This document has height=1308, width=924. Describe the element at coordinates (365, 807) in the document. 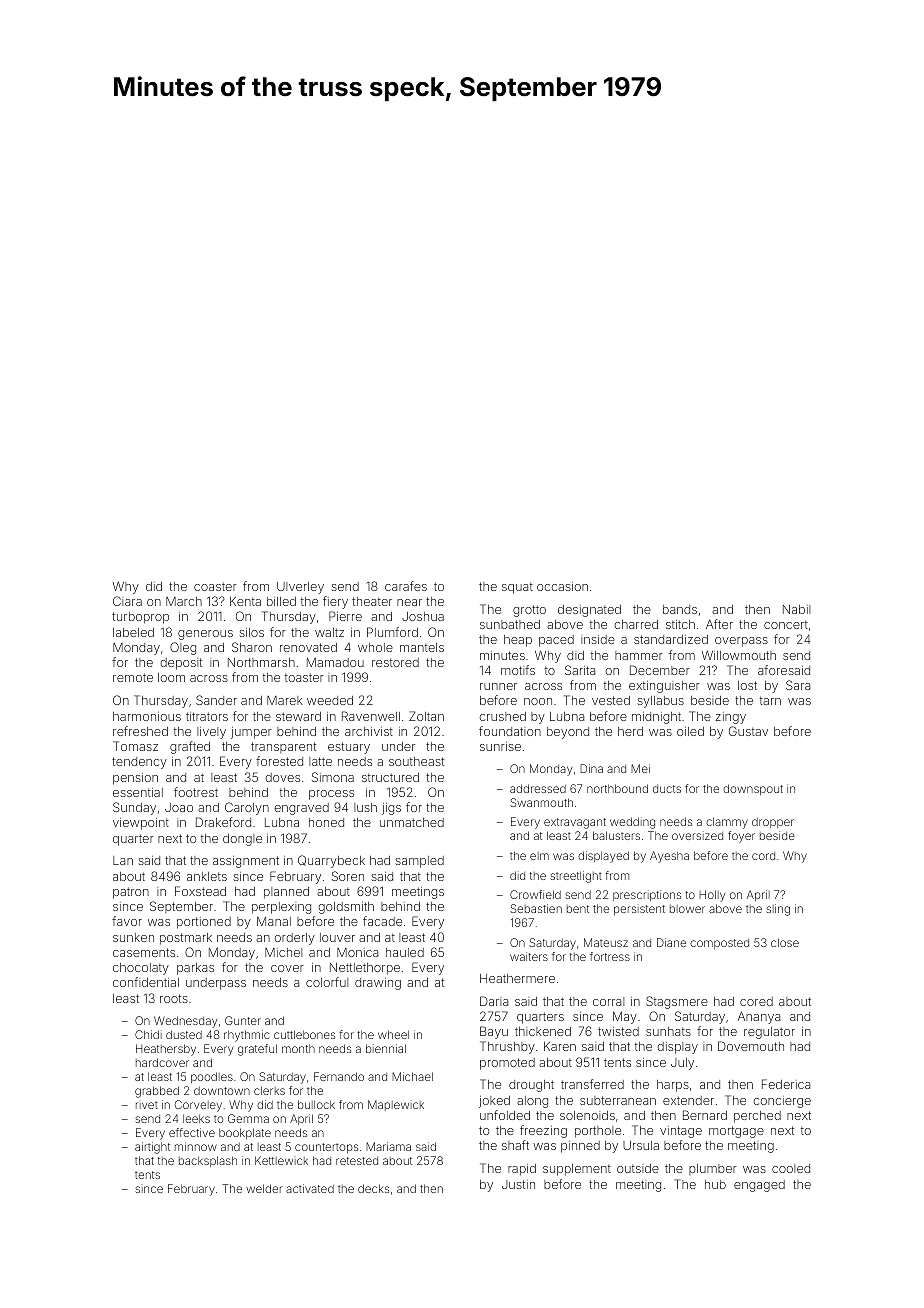

I see `lush` at that location.
